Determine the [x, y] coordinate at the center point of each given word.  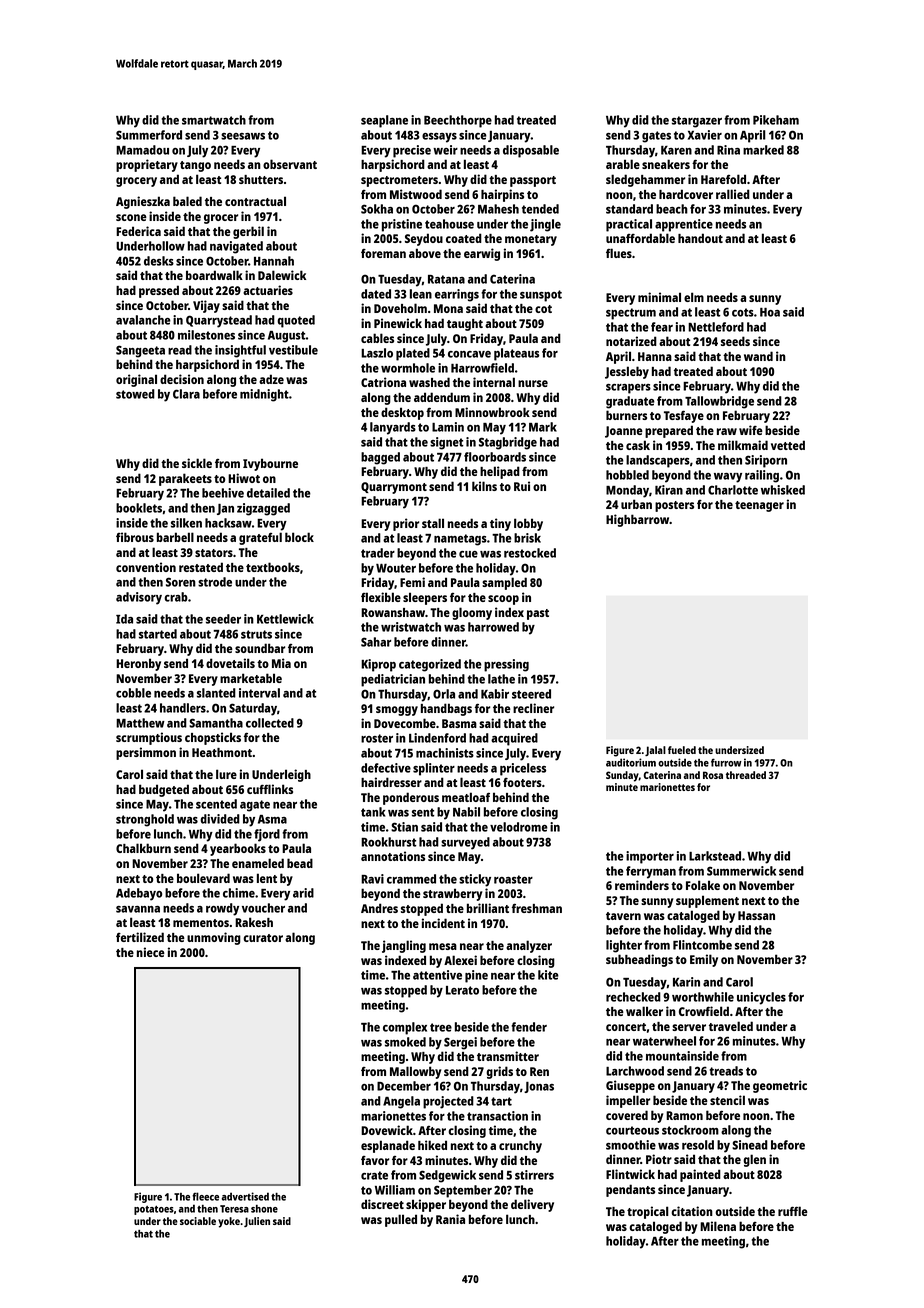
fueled [682, 750]
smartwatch [214, 120]
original [136, 380]
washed [429, 382]
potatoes [154, 1210]
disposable [531, 151]
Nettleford [716, 327]
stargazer [697, 122]
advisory [139, 598]
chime [239, 893]
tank [373, 812]
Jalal [655, 751]
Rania [450, 1219]
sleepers [425, 598]
